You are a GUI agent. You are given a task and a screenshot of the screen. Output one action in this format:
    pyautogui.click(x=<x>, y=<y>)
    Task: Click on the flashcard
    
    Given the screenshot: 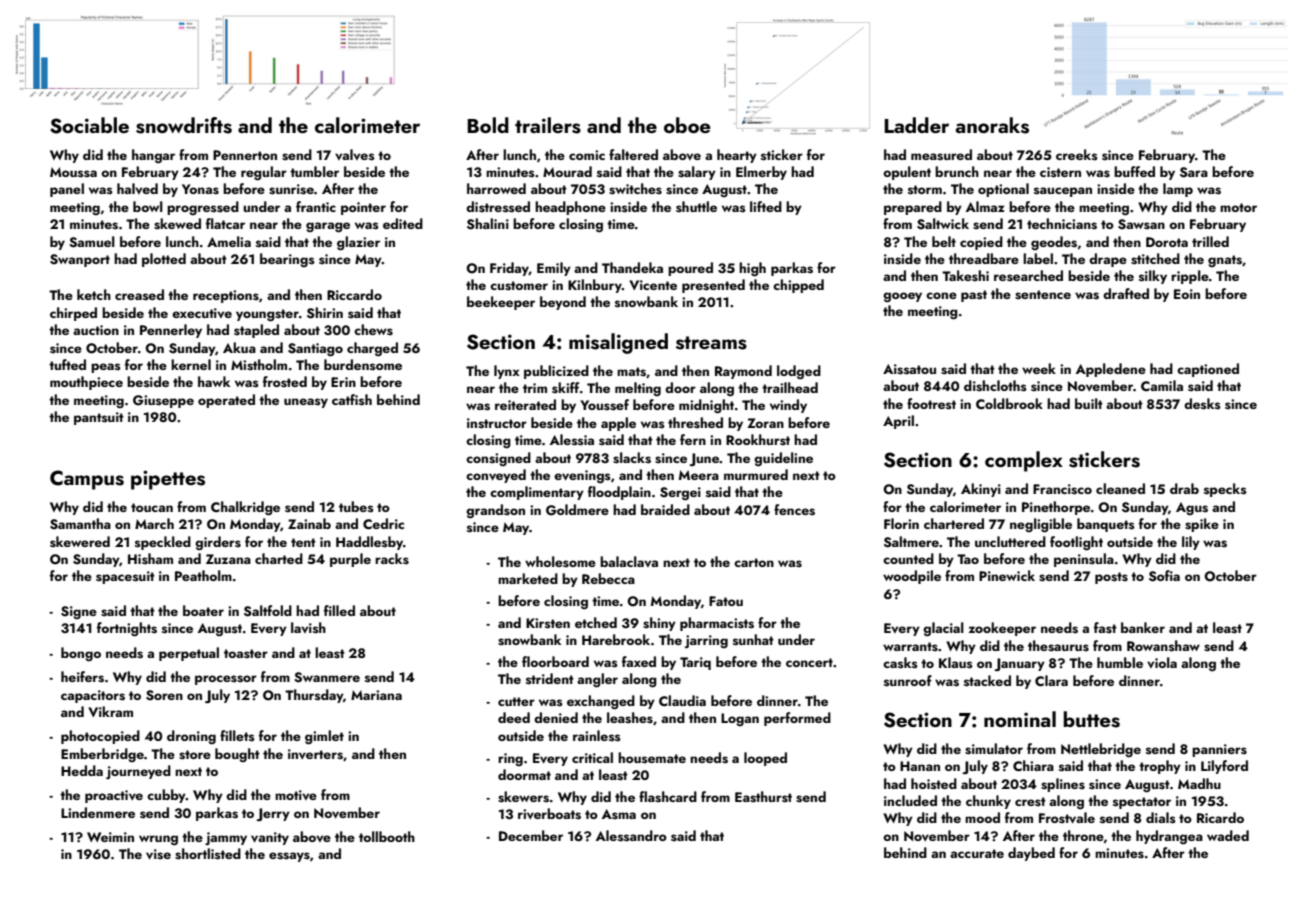 What is the action you would take?
    pyautogui.click(x=668, y=797)
